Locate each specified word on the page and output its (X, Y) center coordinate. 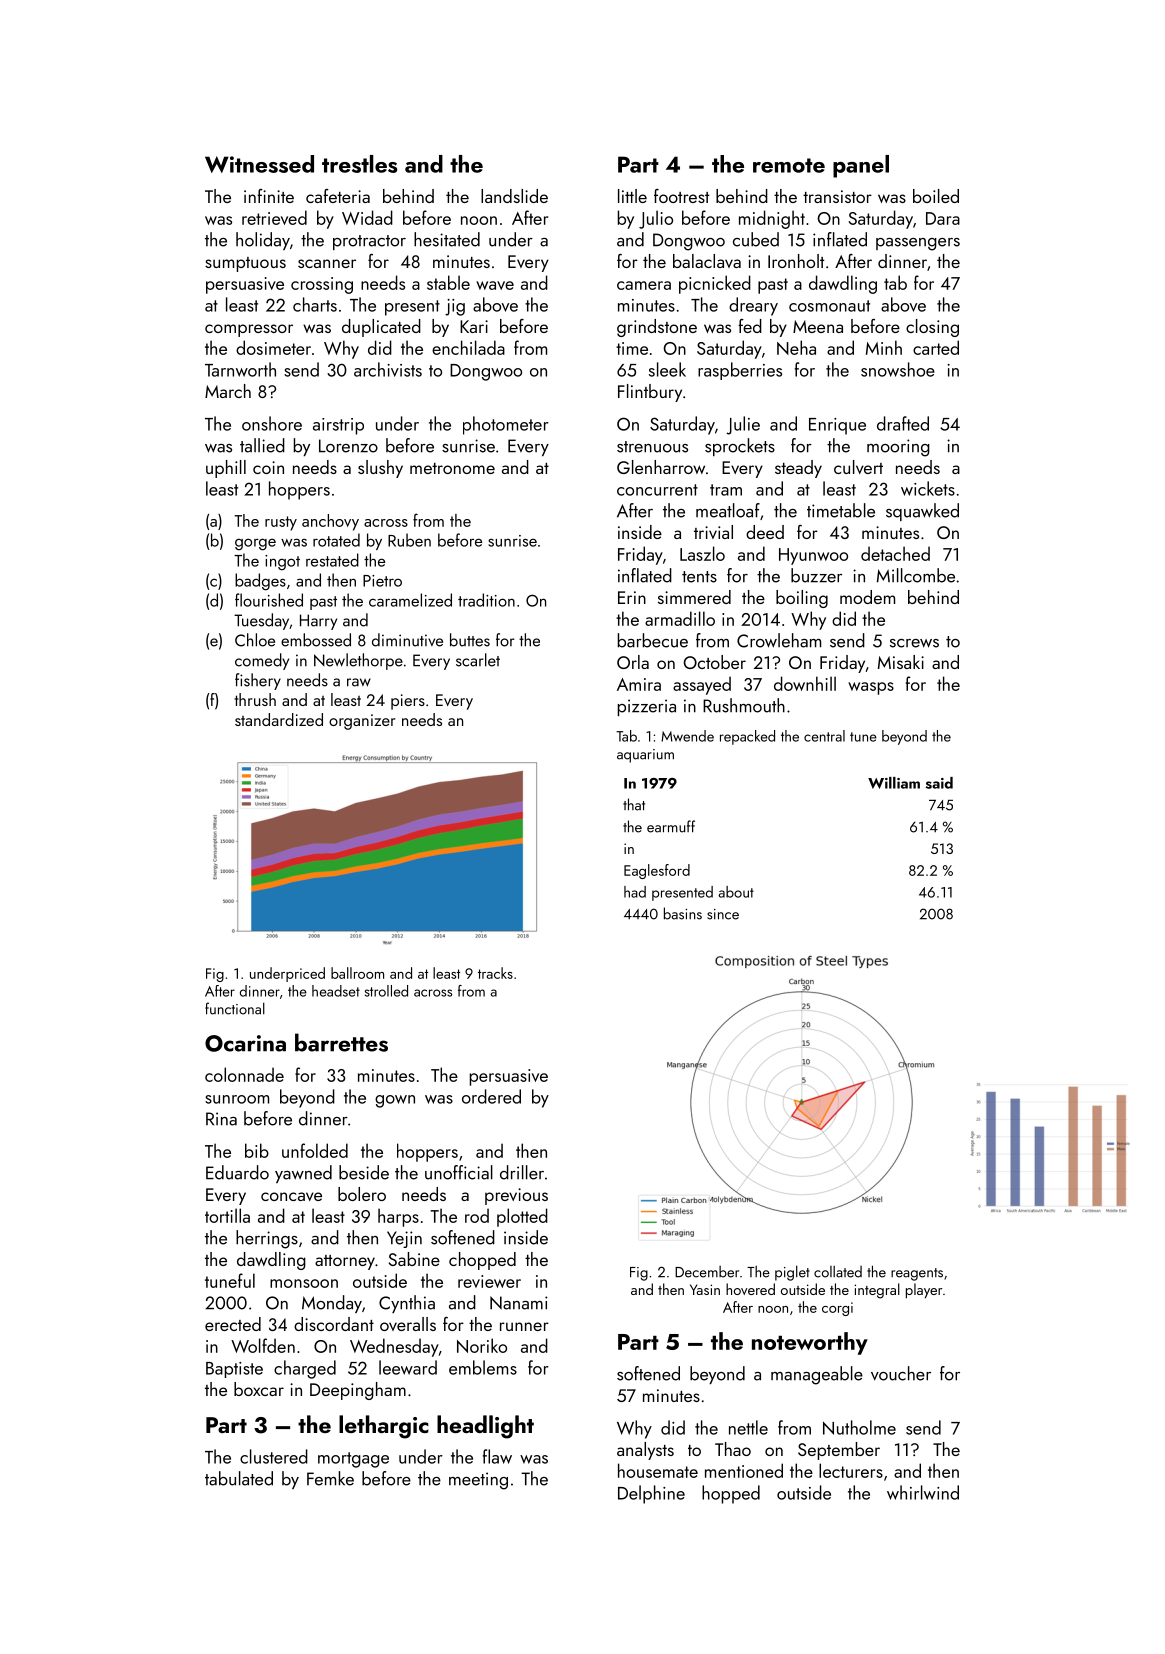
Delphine (651, 1494)
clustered (274, 1456)
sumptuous (245, 264)
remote (789, 165)
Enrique (837, 426)
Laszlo (702, 553)
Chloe (255, 640)
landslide (514, 196)
